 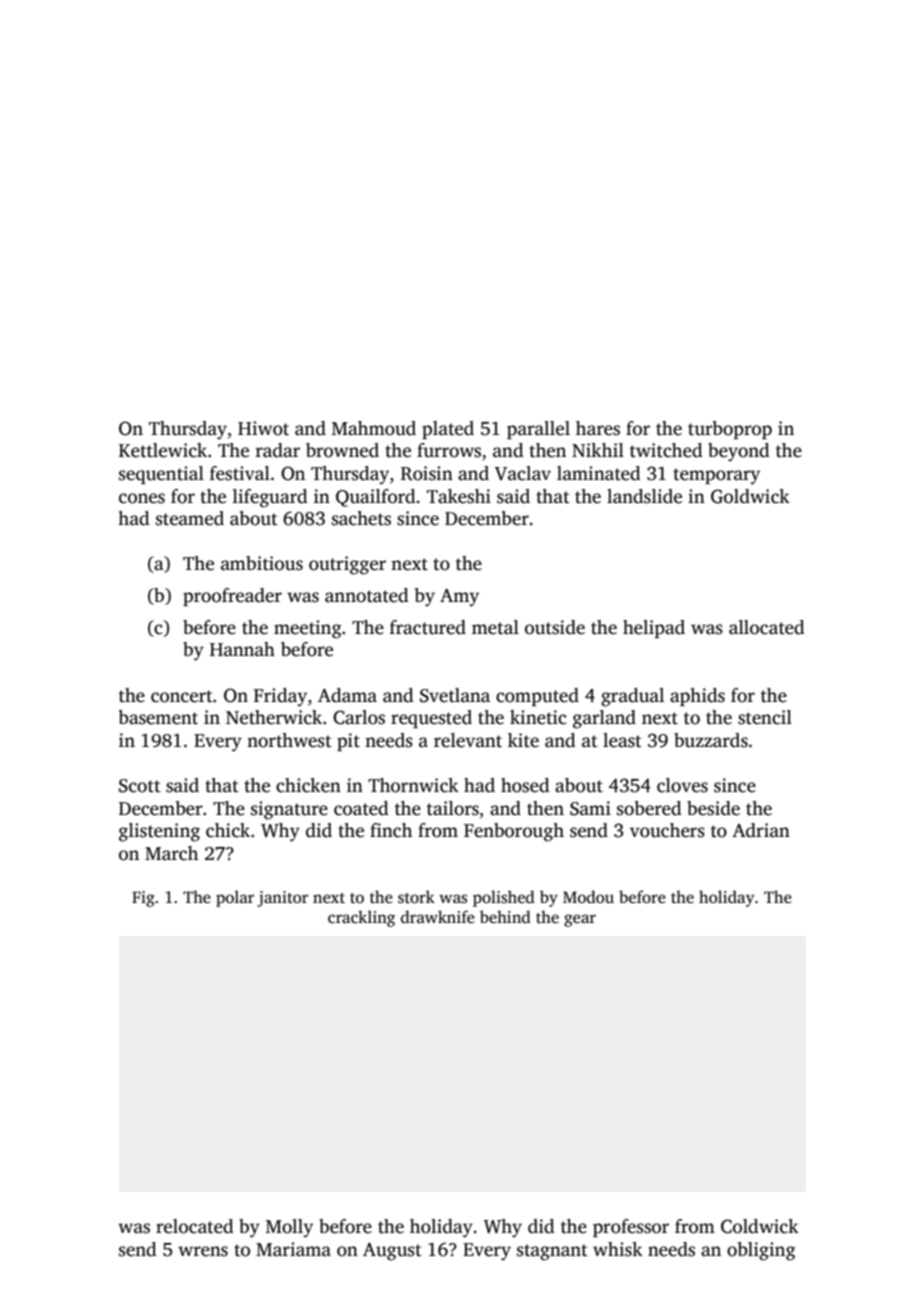 I want to click on relocated, so click(x=195, y=1226).
